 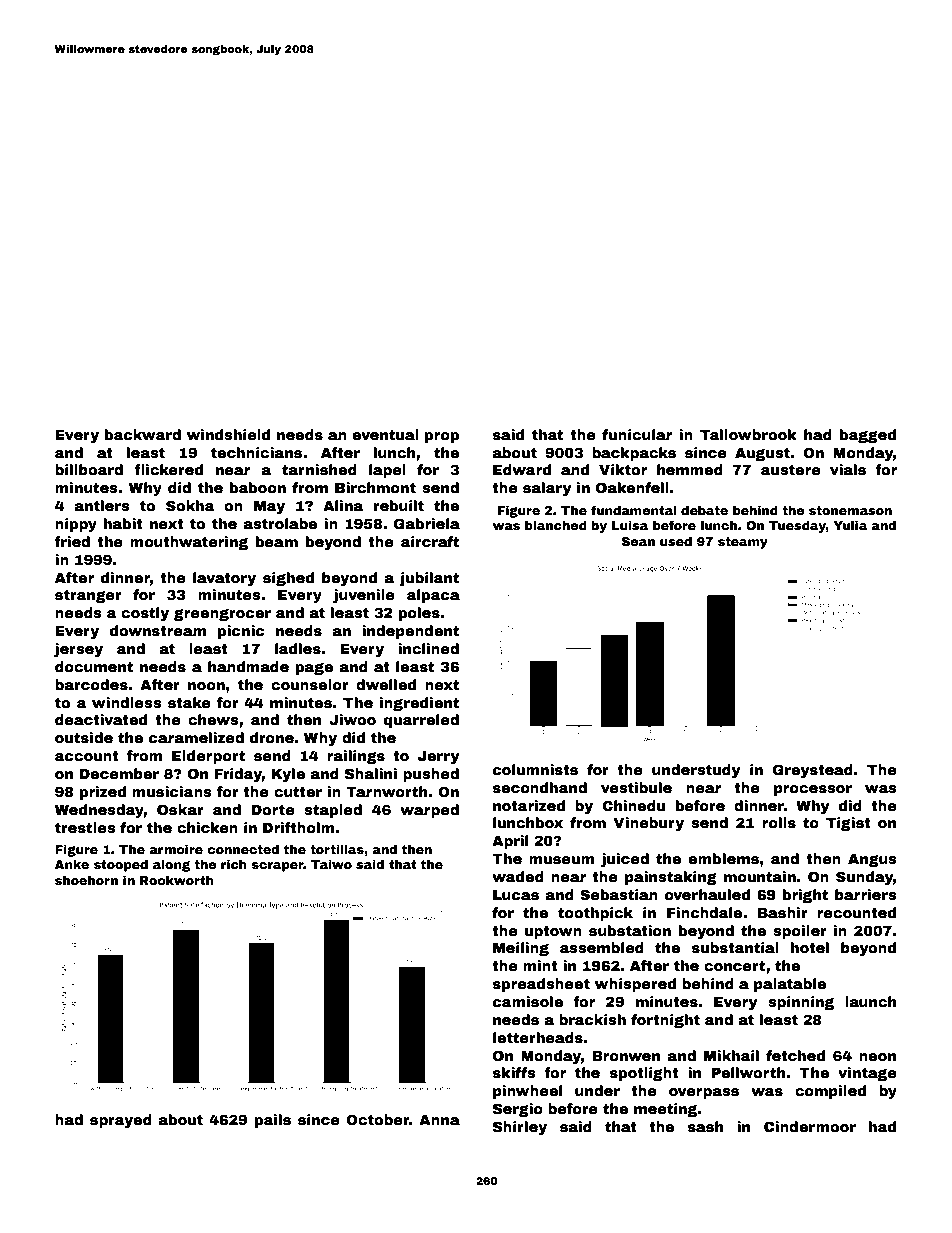 I want to click on backward, so click(x=143, y=434).
